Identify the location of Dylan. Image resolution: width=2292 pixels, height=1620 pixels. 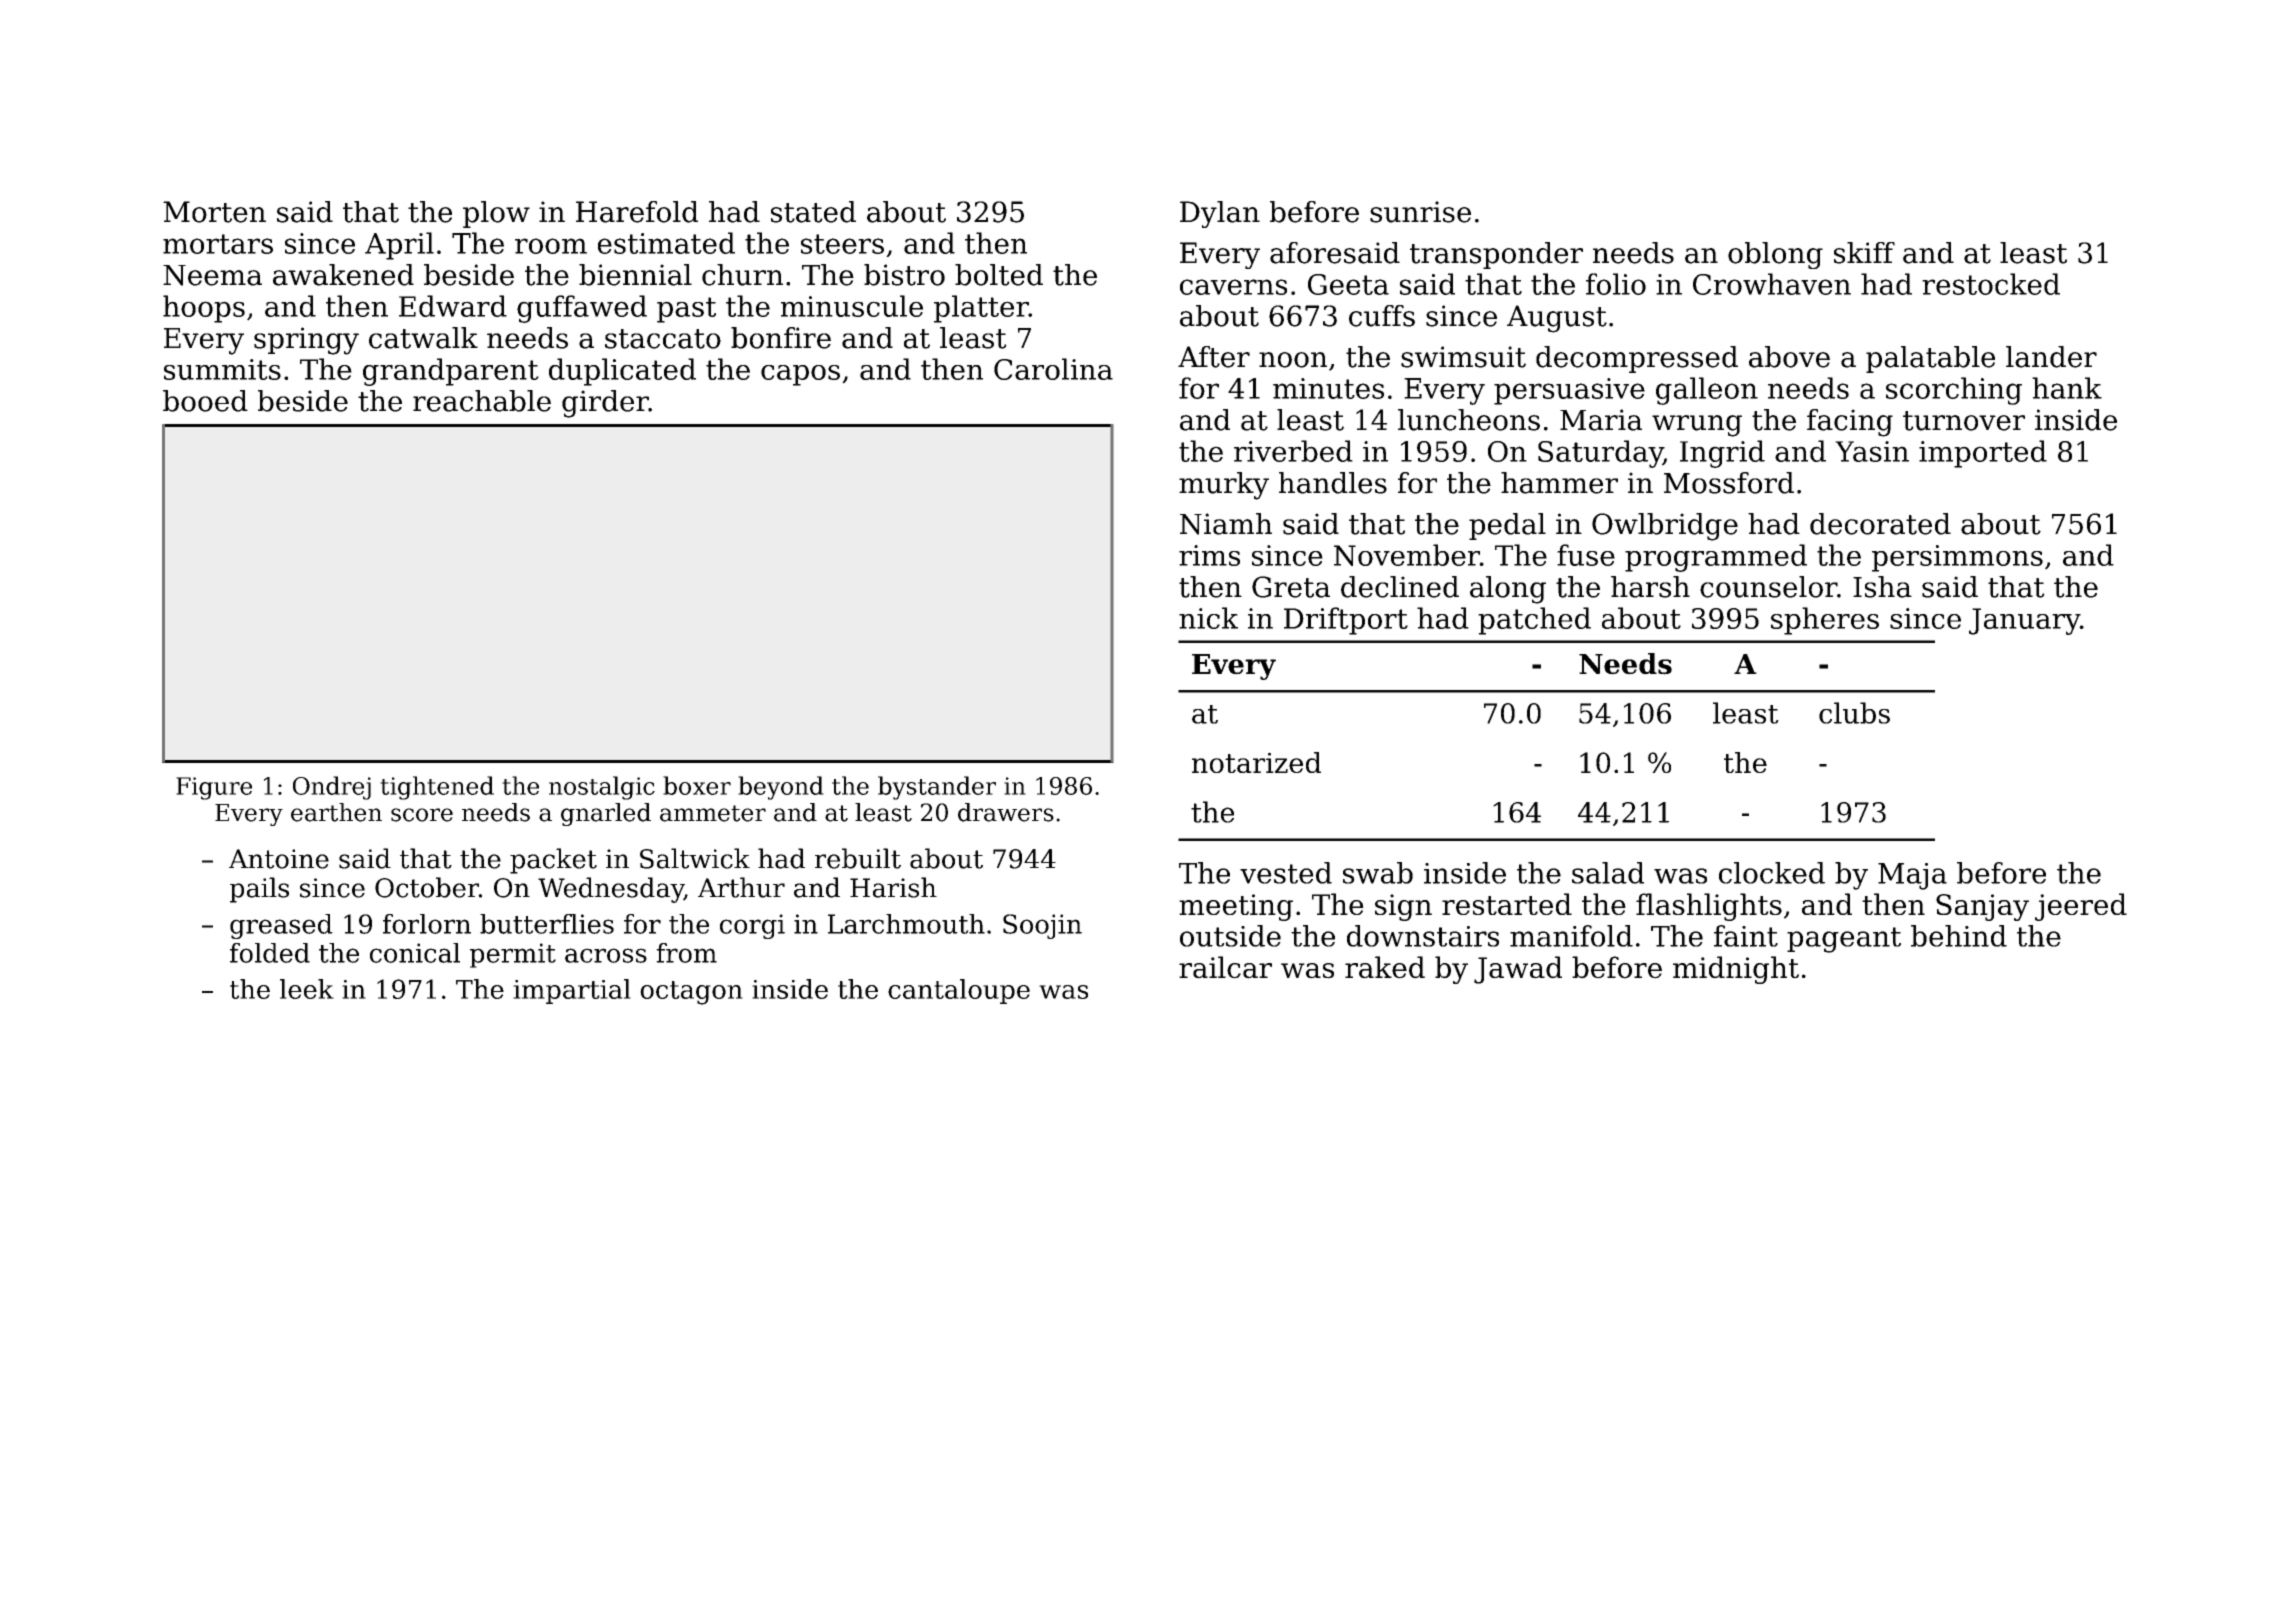
(1220, 214).
